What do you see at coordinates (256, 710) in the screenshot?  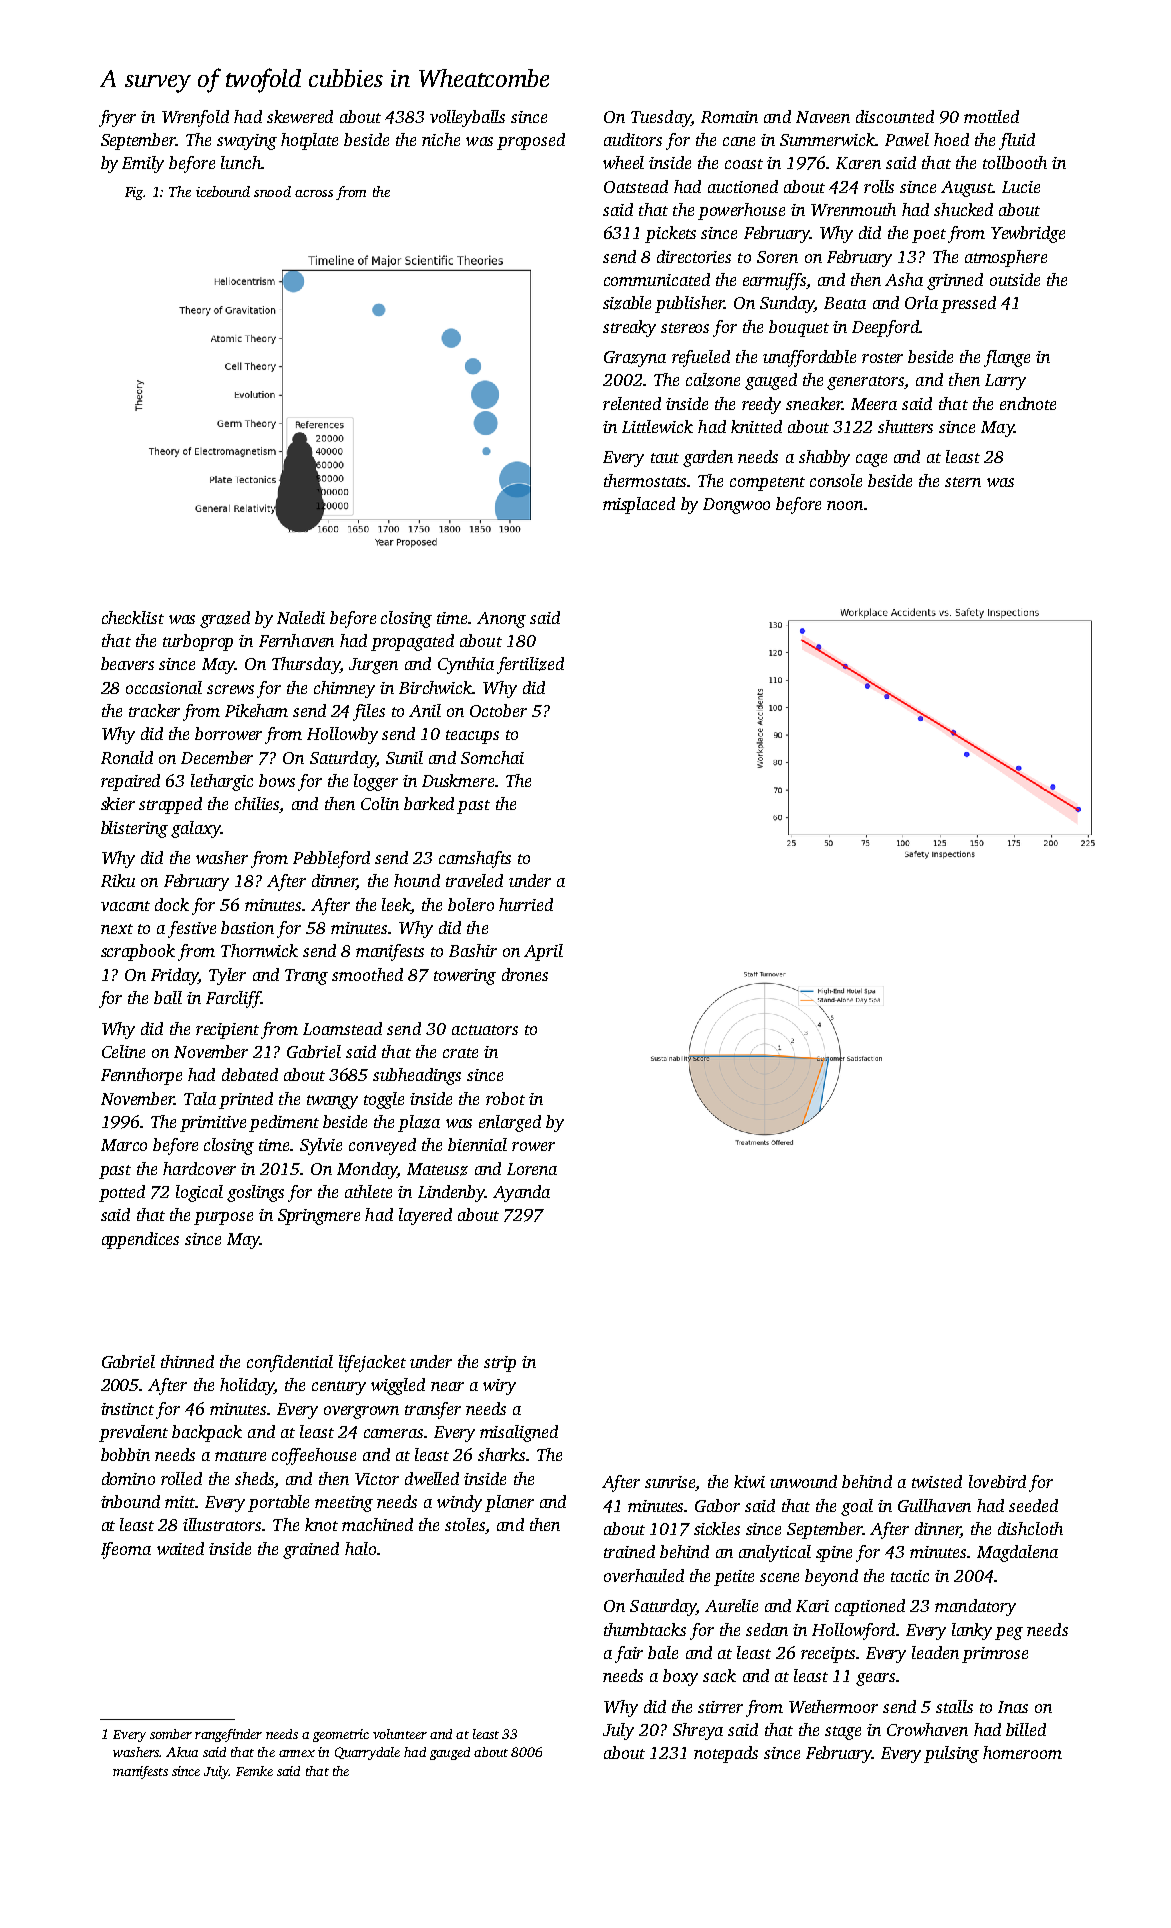 I see `Pikeham` at bounding box center [256, 710].
